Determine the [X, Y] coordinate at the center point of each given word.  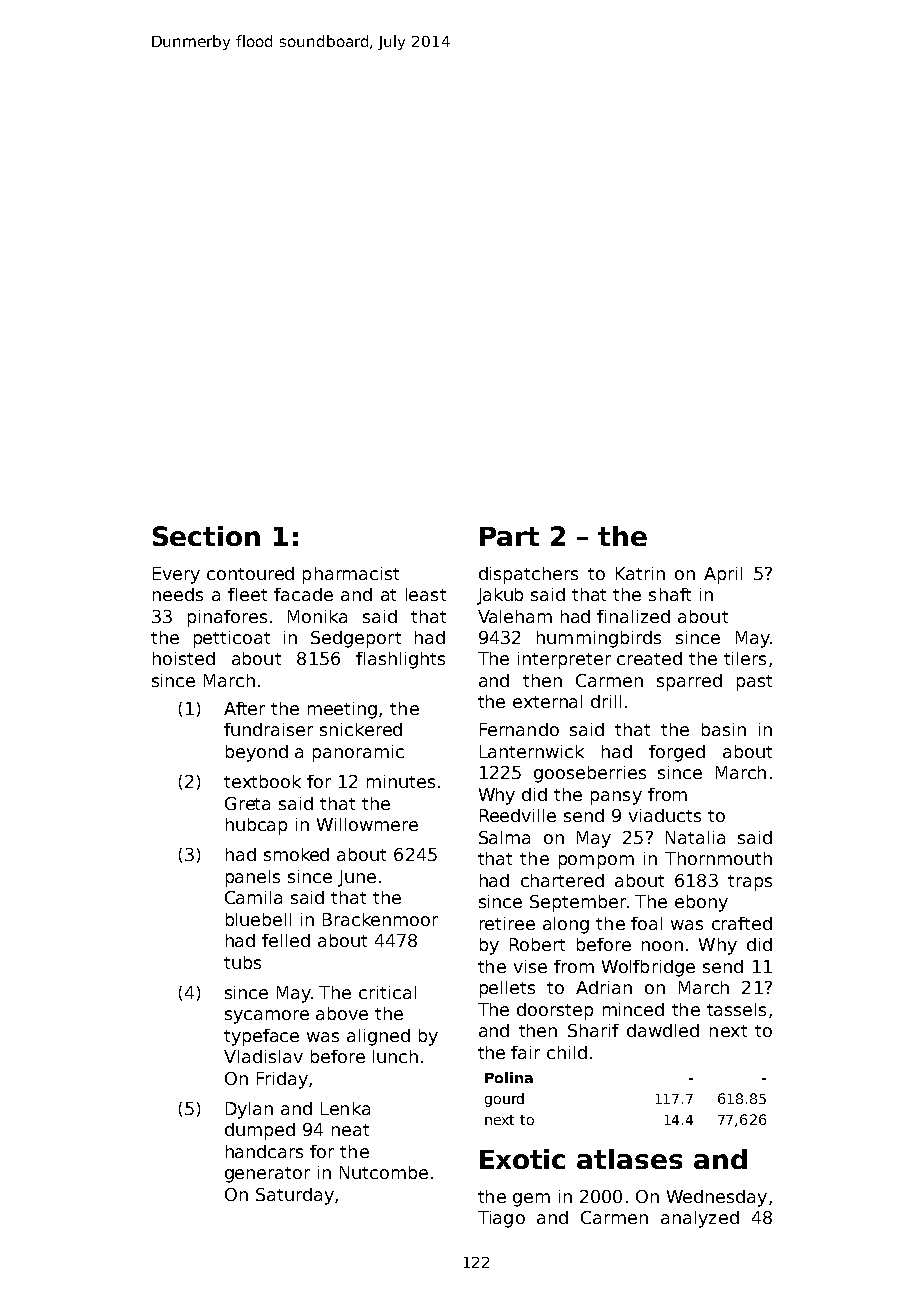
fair [525, 1052]
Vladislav [263, 1056]
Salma [504, 837]
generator [267, 1175]
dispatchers [528, 575]
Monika [317, 616]
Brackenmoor [380, 919]
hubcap [256, 826]
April [723, 575]
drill [606, 701]
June [357, 878]
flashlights [400, 660]
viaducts [665, 815]
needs [178, 594]
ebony [701, 903]
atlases [629, 1159]
